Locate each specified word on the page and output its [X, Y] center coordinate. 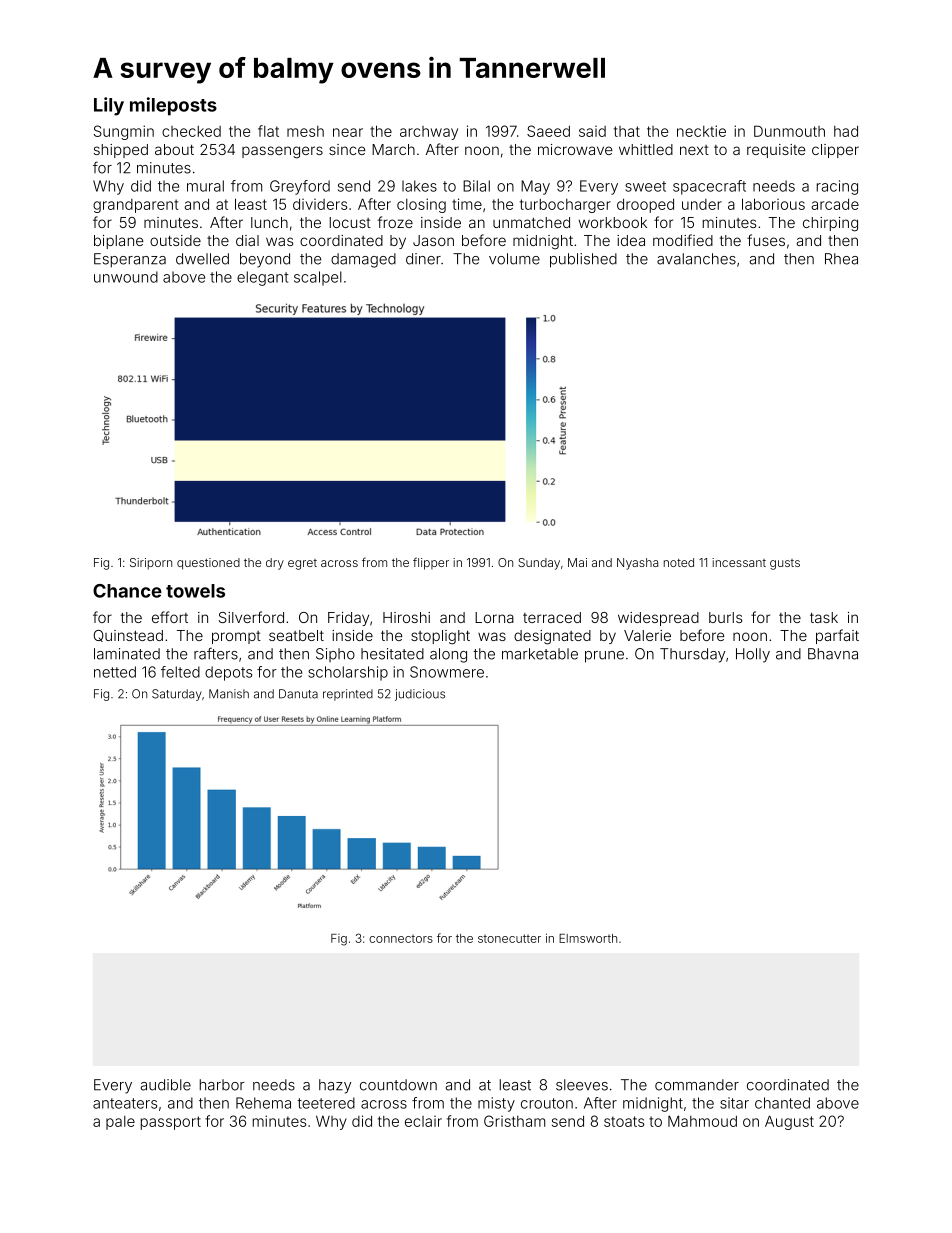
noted [679, 562]
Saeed [548, 131]
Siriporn [151, 564]
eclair [423, 1121]
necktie [701, 131]
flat [268, 131]
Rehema [263, 1103]
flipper [431, 563]
